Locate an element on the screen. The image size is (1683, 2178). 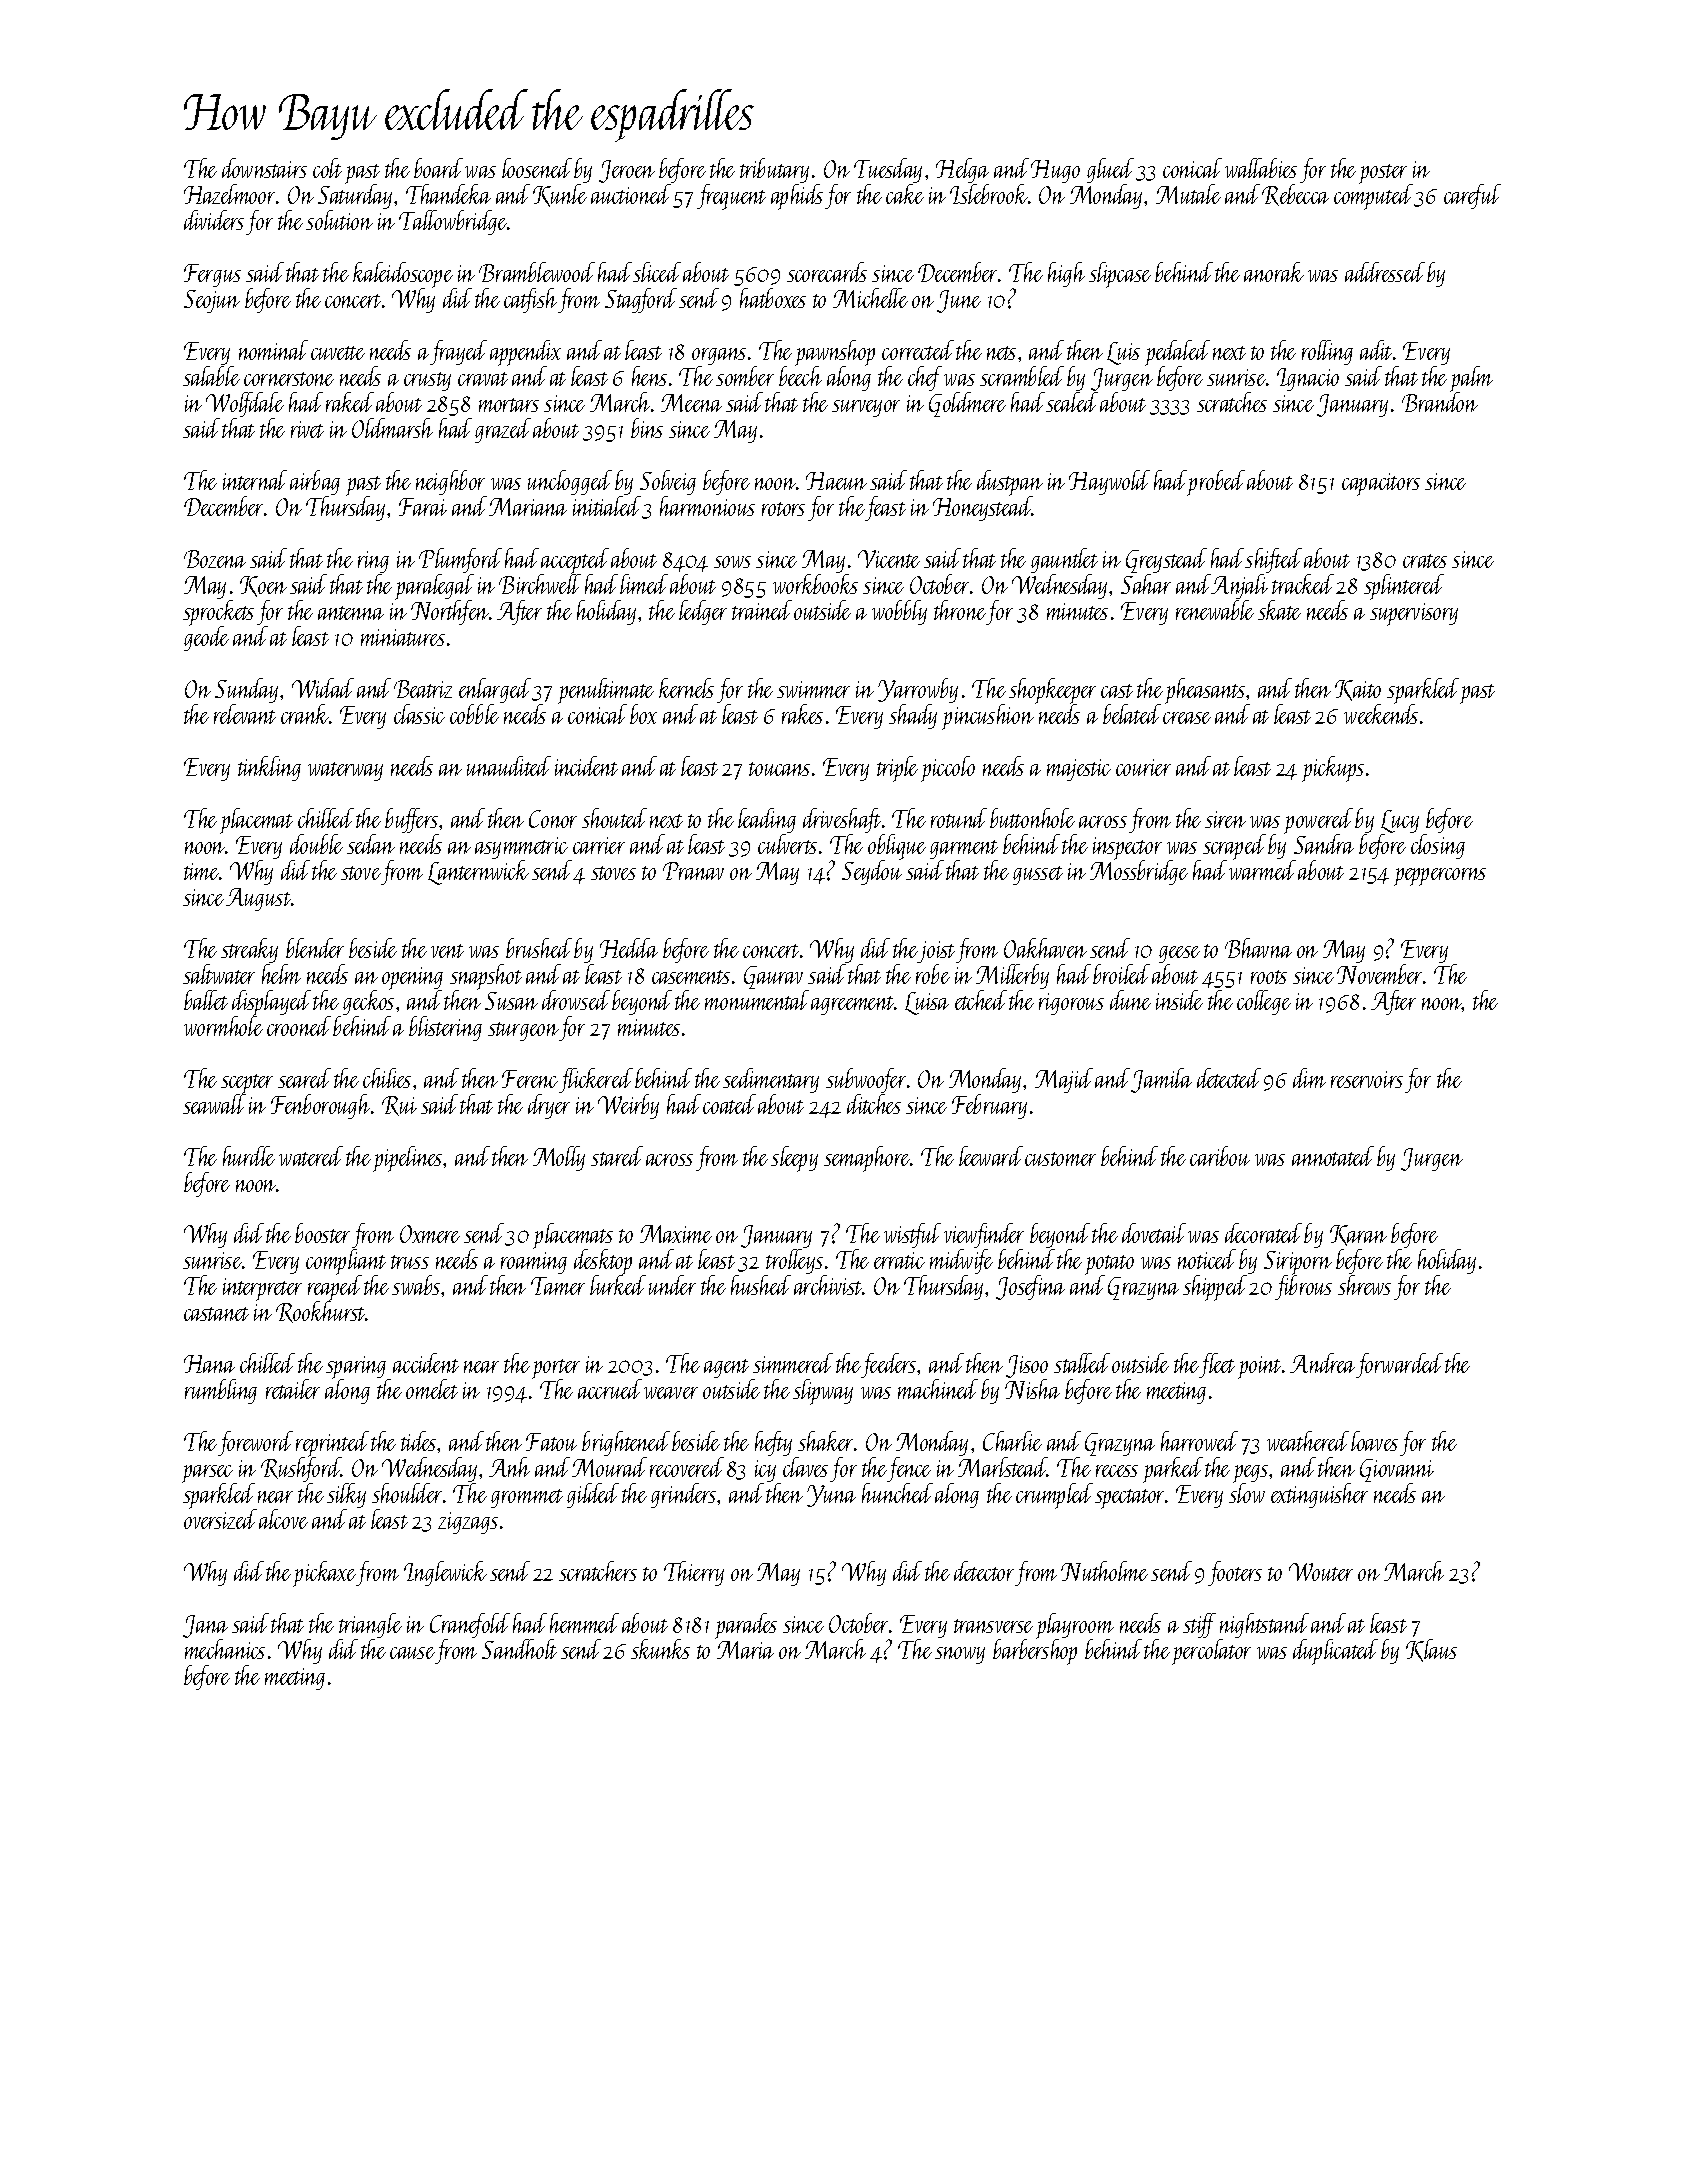
cake is located at coordinates (905, 194).
